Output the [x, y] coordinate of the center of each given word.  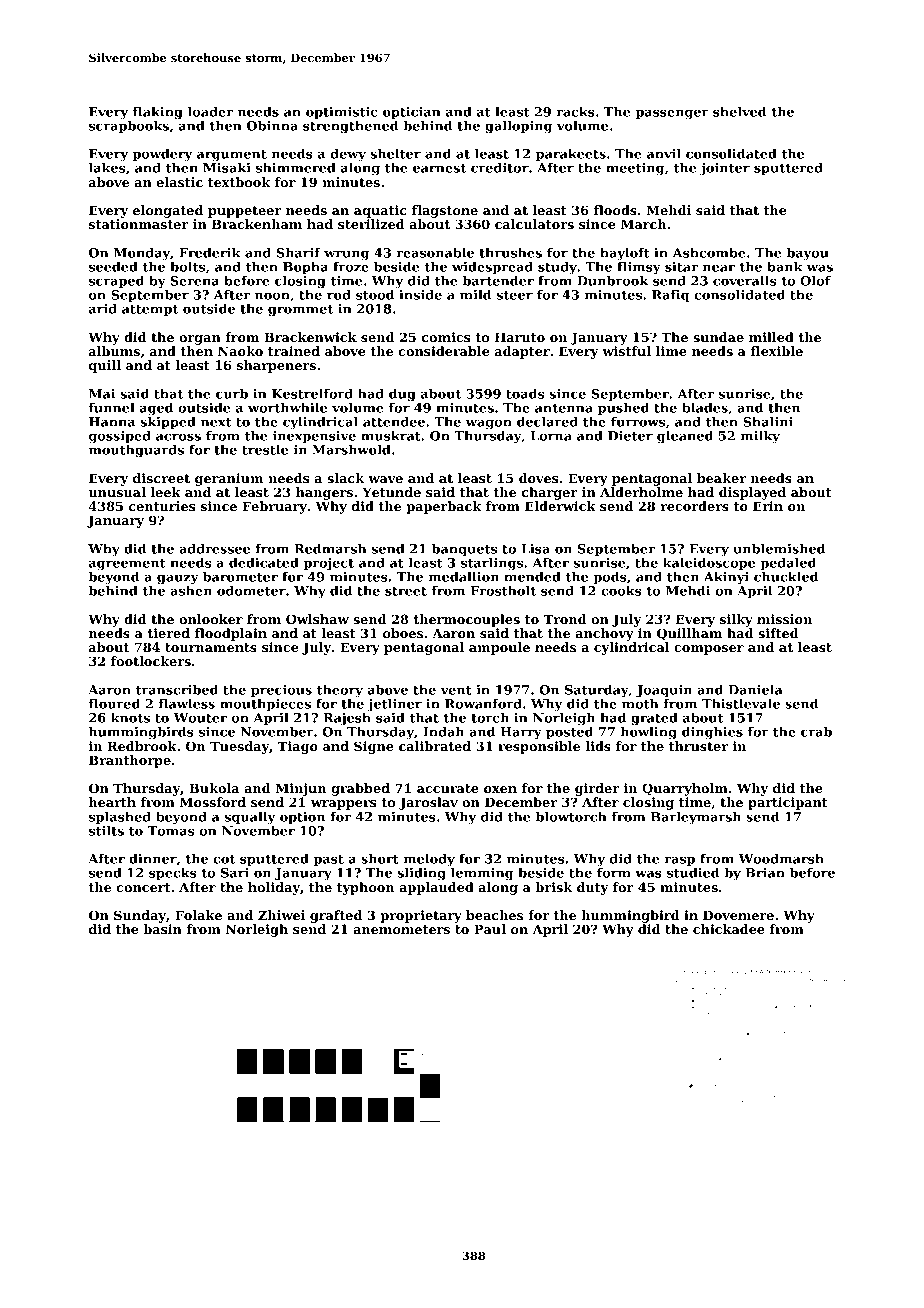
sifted [778, 633]
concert [143, 887]
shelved [739, 112]
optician [412, 113]
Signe [374, 747]
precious [281, 691]
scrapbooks [129, 127]
